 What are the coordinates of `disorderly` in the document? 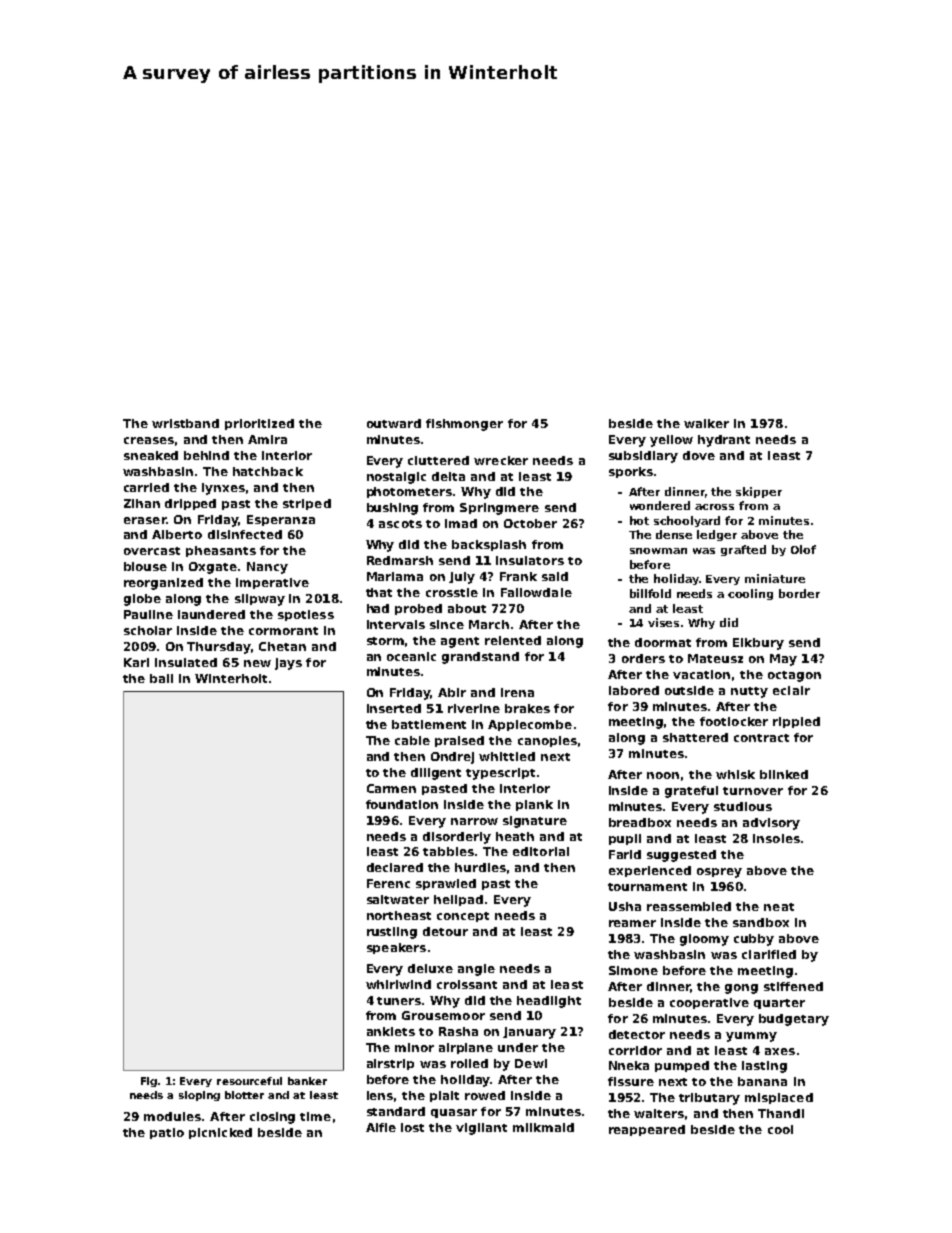 It's located at (457, 838).
